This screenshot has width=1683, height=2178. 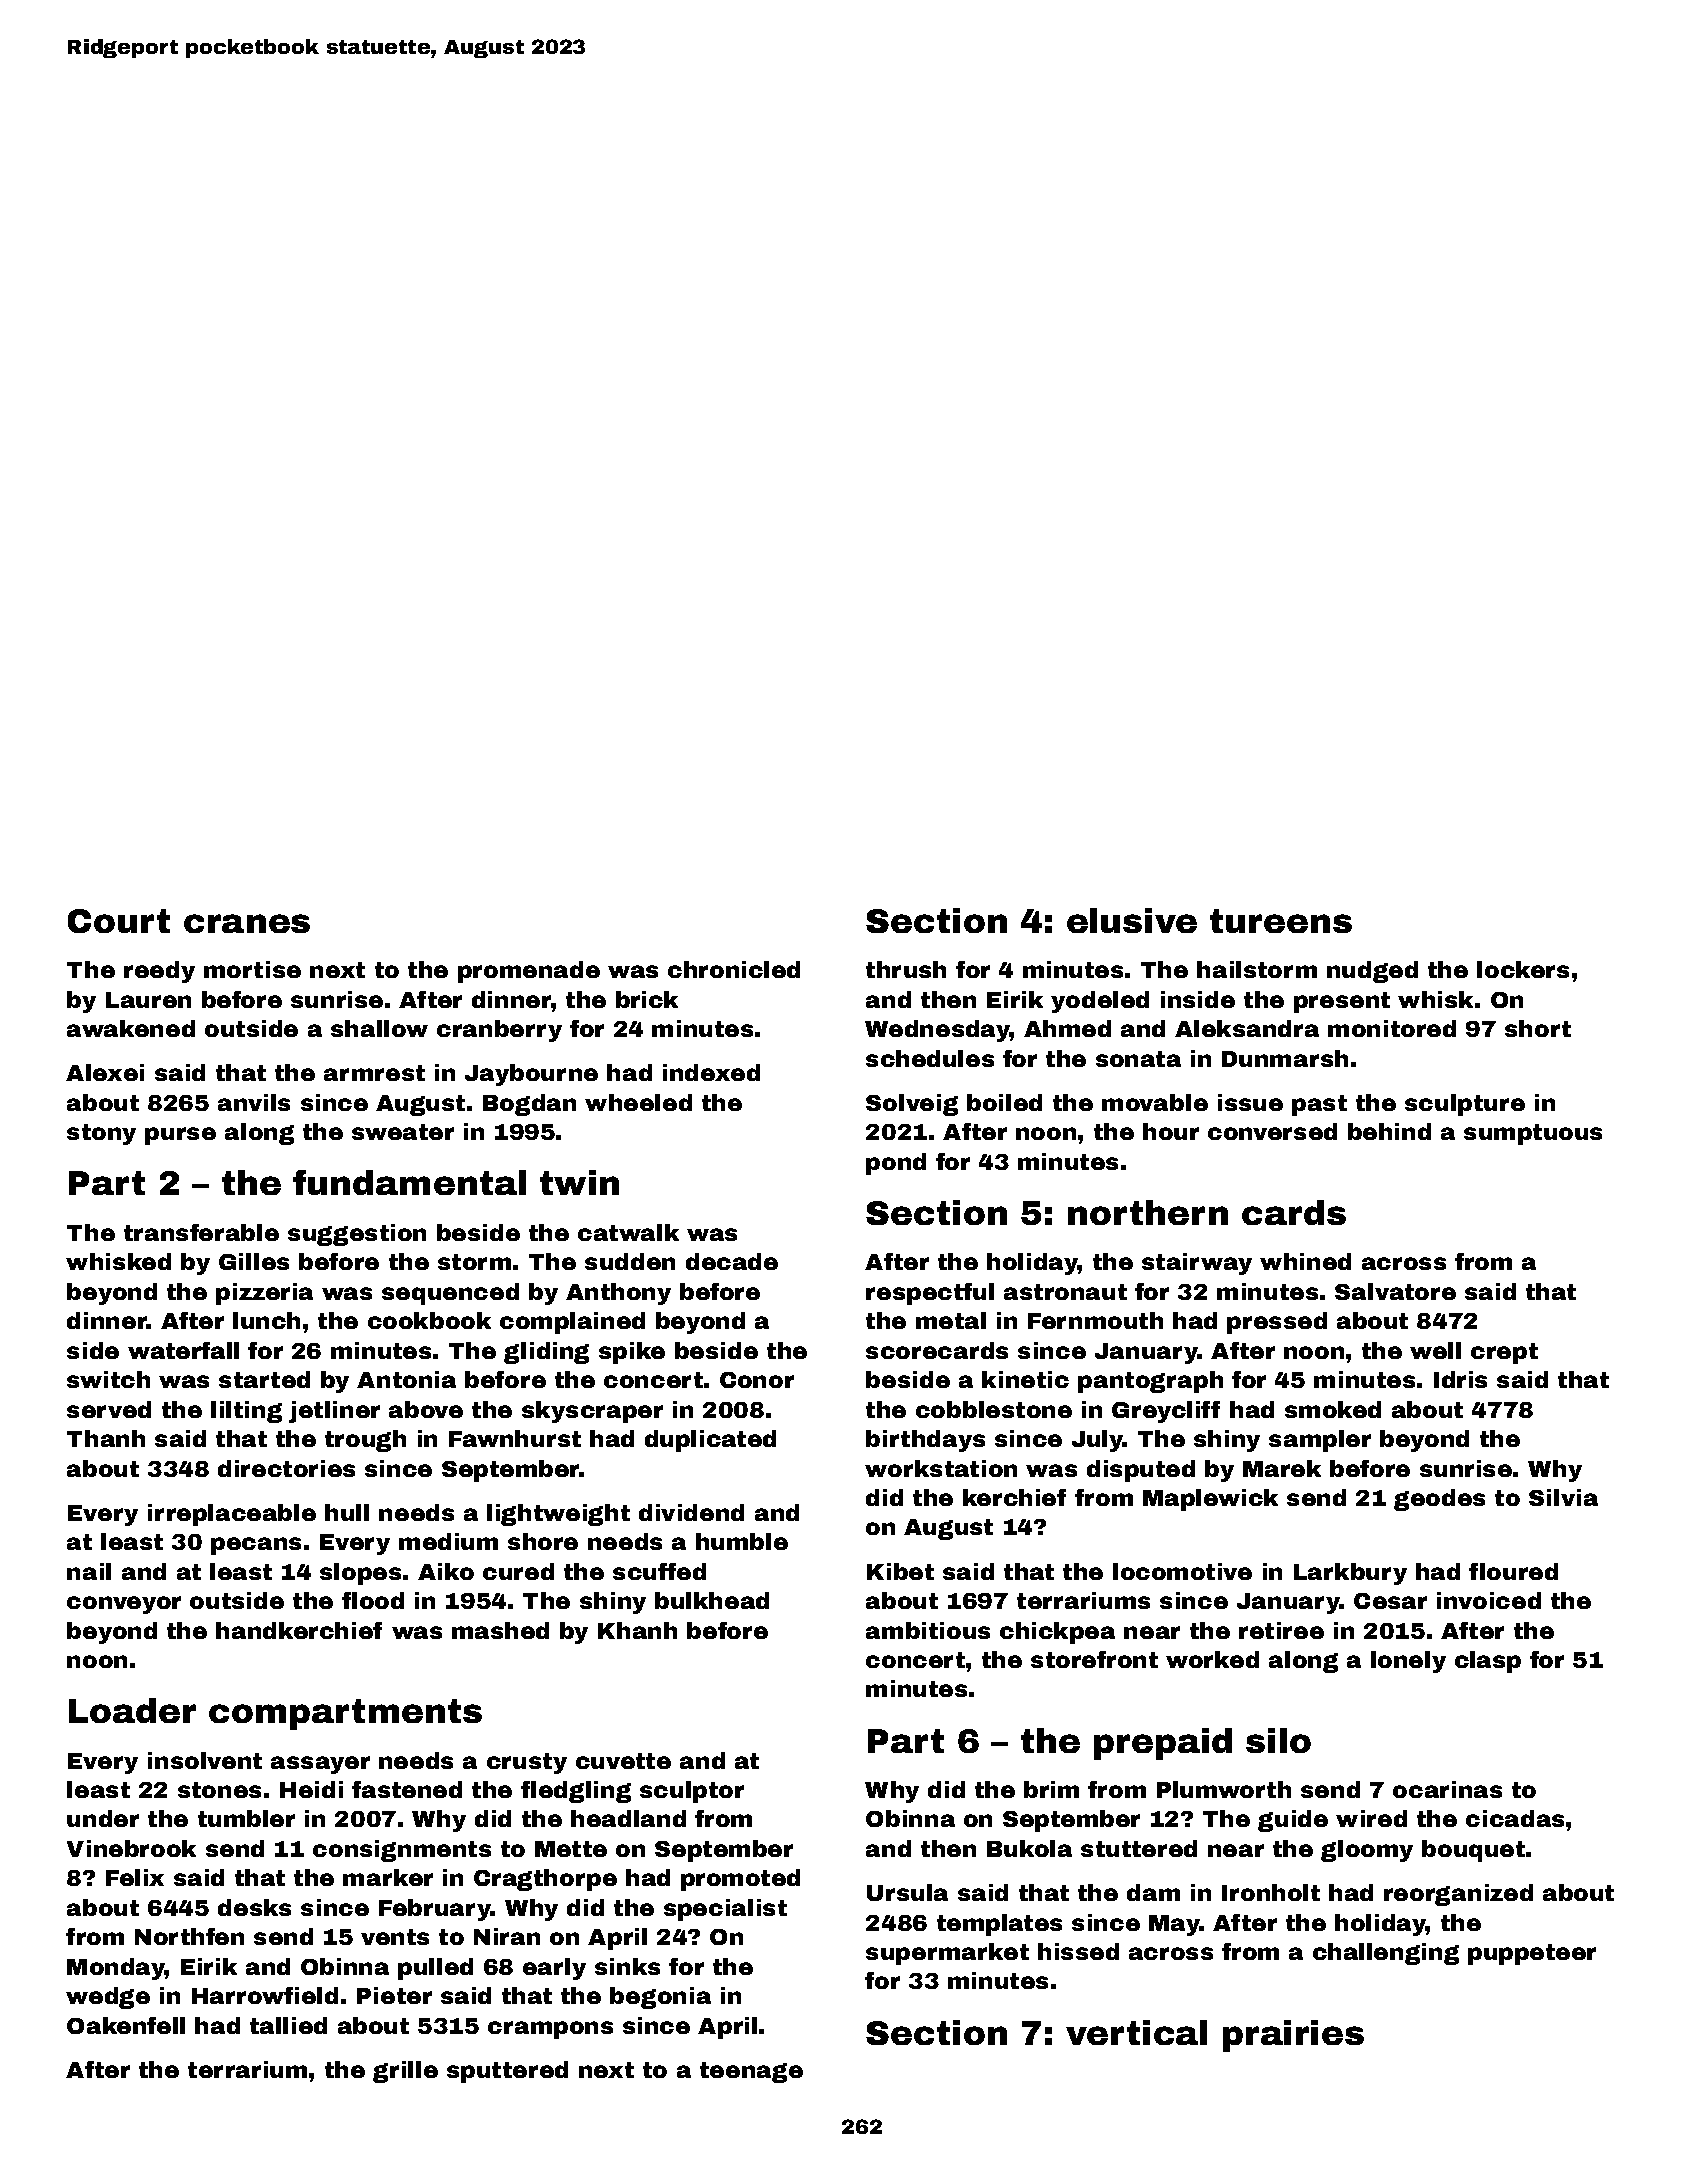 What do you see at coordinates (264, 1379) in the screenshot?
I see `started` at bounding box center [264, 1379].
